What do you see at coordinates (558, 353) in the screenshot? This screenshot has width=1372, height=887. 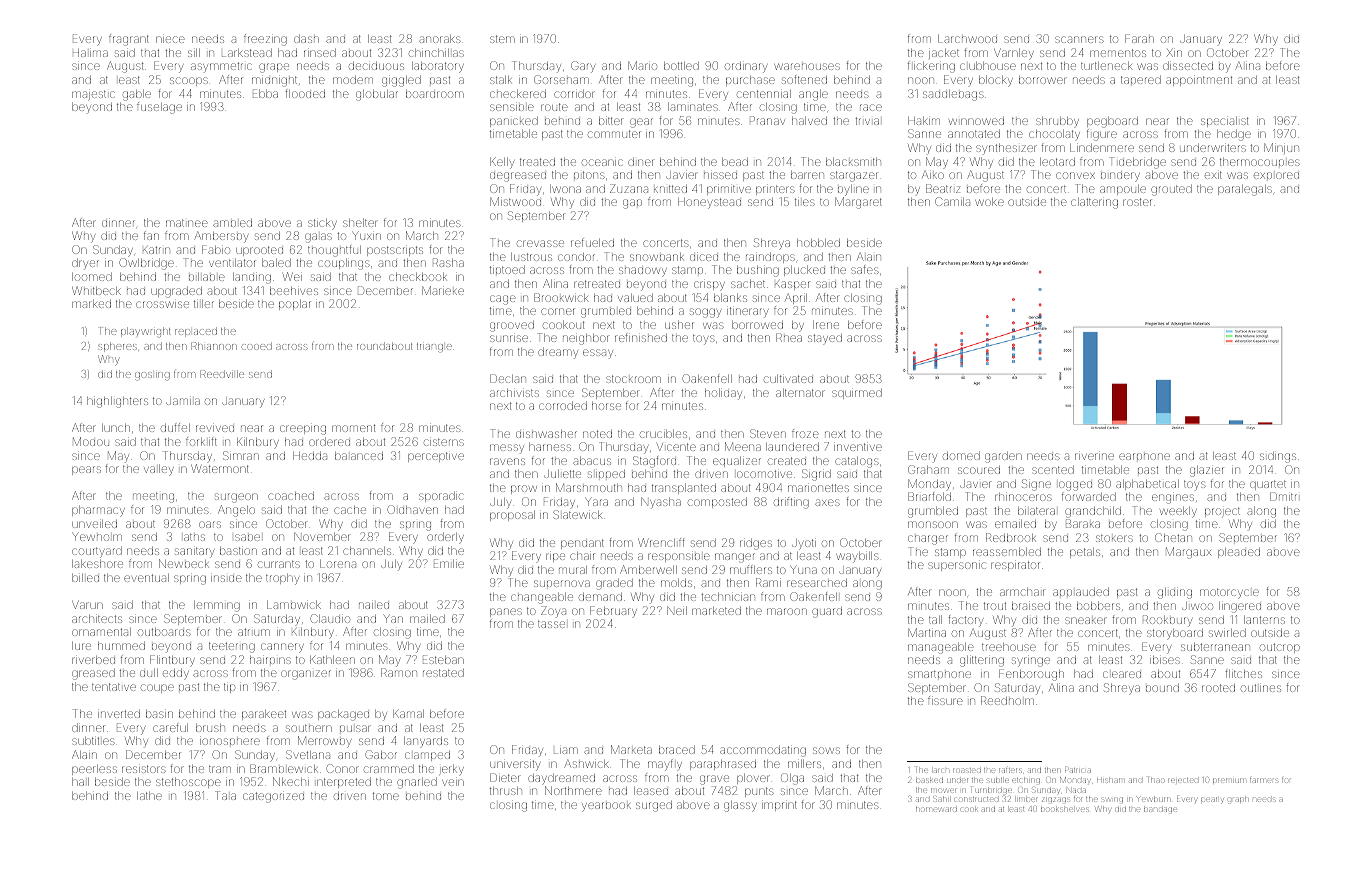 I see `dreamy` at bounding box center [558, 353].
